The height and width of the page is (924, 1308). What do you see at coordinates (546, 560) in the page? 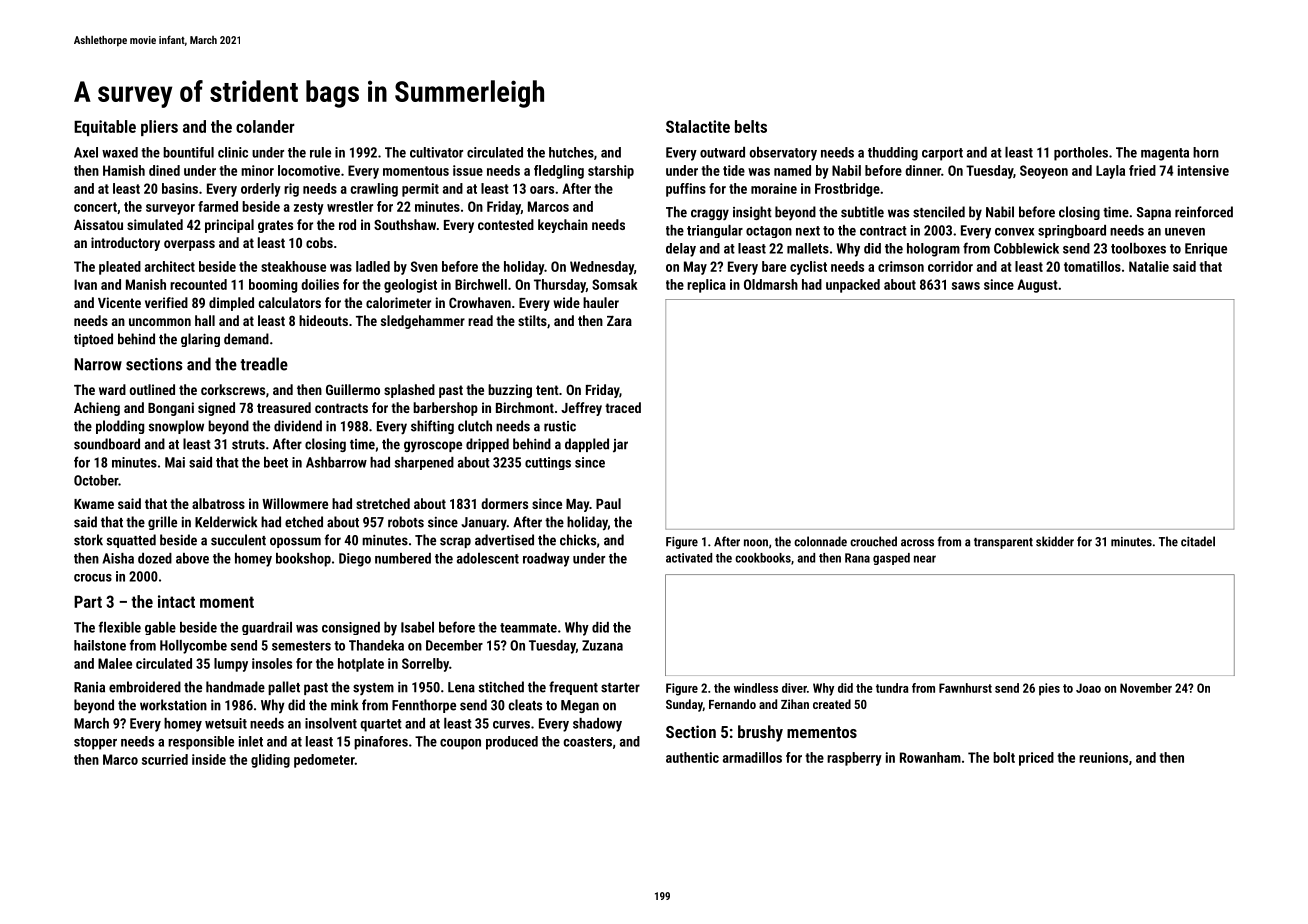
I see `roadway` at bounding box center [546, 560].
